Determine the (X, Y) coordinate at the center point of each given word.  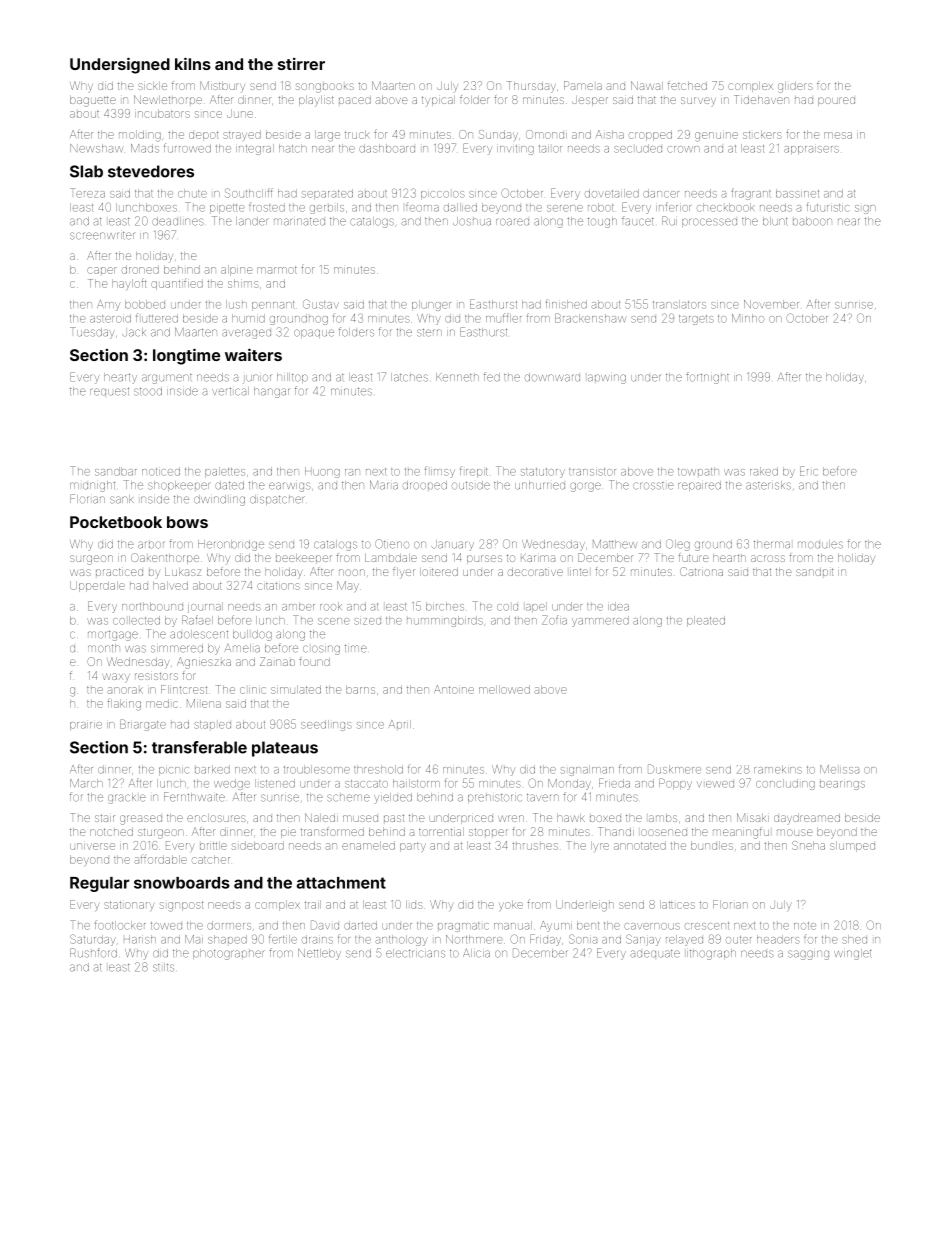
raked (764, 471)
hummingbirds (445, 621)
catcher (211, 859)
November (771, 304)
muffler (503, 318)
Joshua (472, 221)
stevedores (151, 171)
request (109, 392)
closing (321, 650)
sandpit (814, 572)
